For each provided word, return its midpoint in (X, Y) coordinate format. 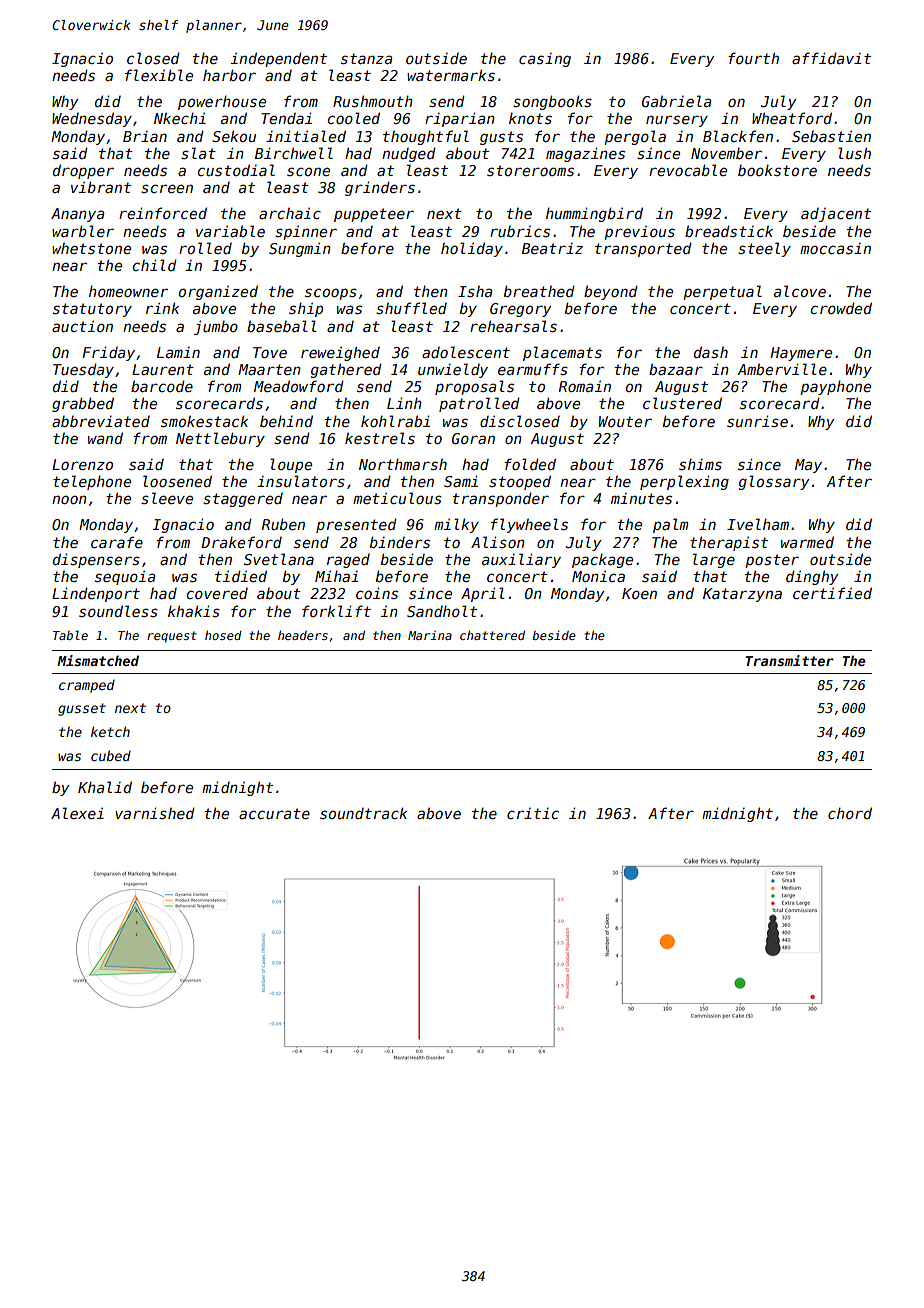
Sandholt (442, 611)
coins (377, 593)
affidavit (831, 58)
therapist (729, 543)
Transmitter (790, 660)
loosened (177, 481)
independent (279, 59)
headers (303, 635)
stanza (366, 58)
